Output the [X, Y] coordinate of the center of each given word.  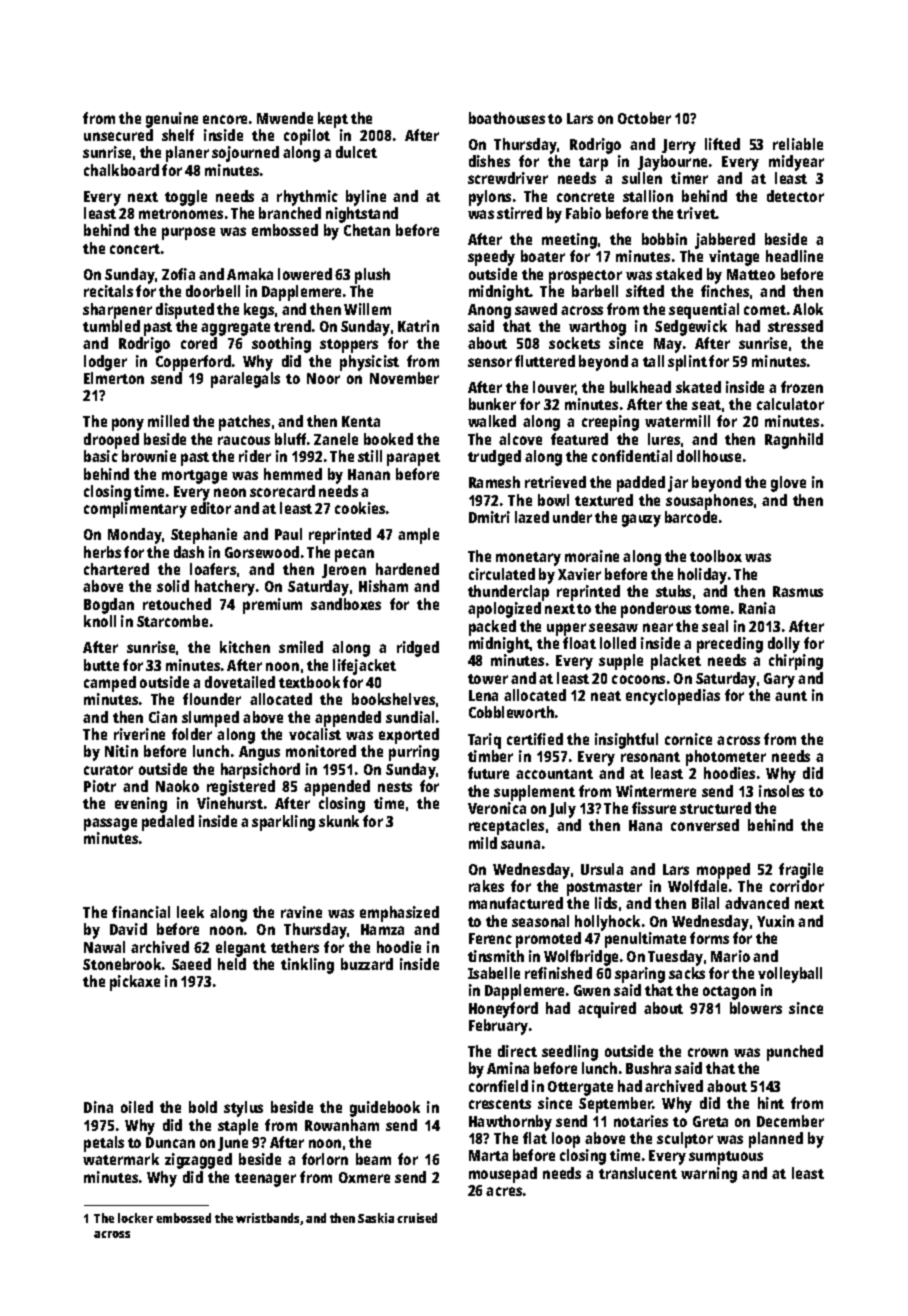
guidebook [385, 1109]
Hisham [383, 586]
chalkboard [121, 170]
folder [192, 734]
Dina [98, 1107]
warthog [597, 328]
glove [788, 484]
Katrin [418, 326]
